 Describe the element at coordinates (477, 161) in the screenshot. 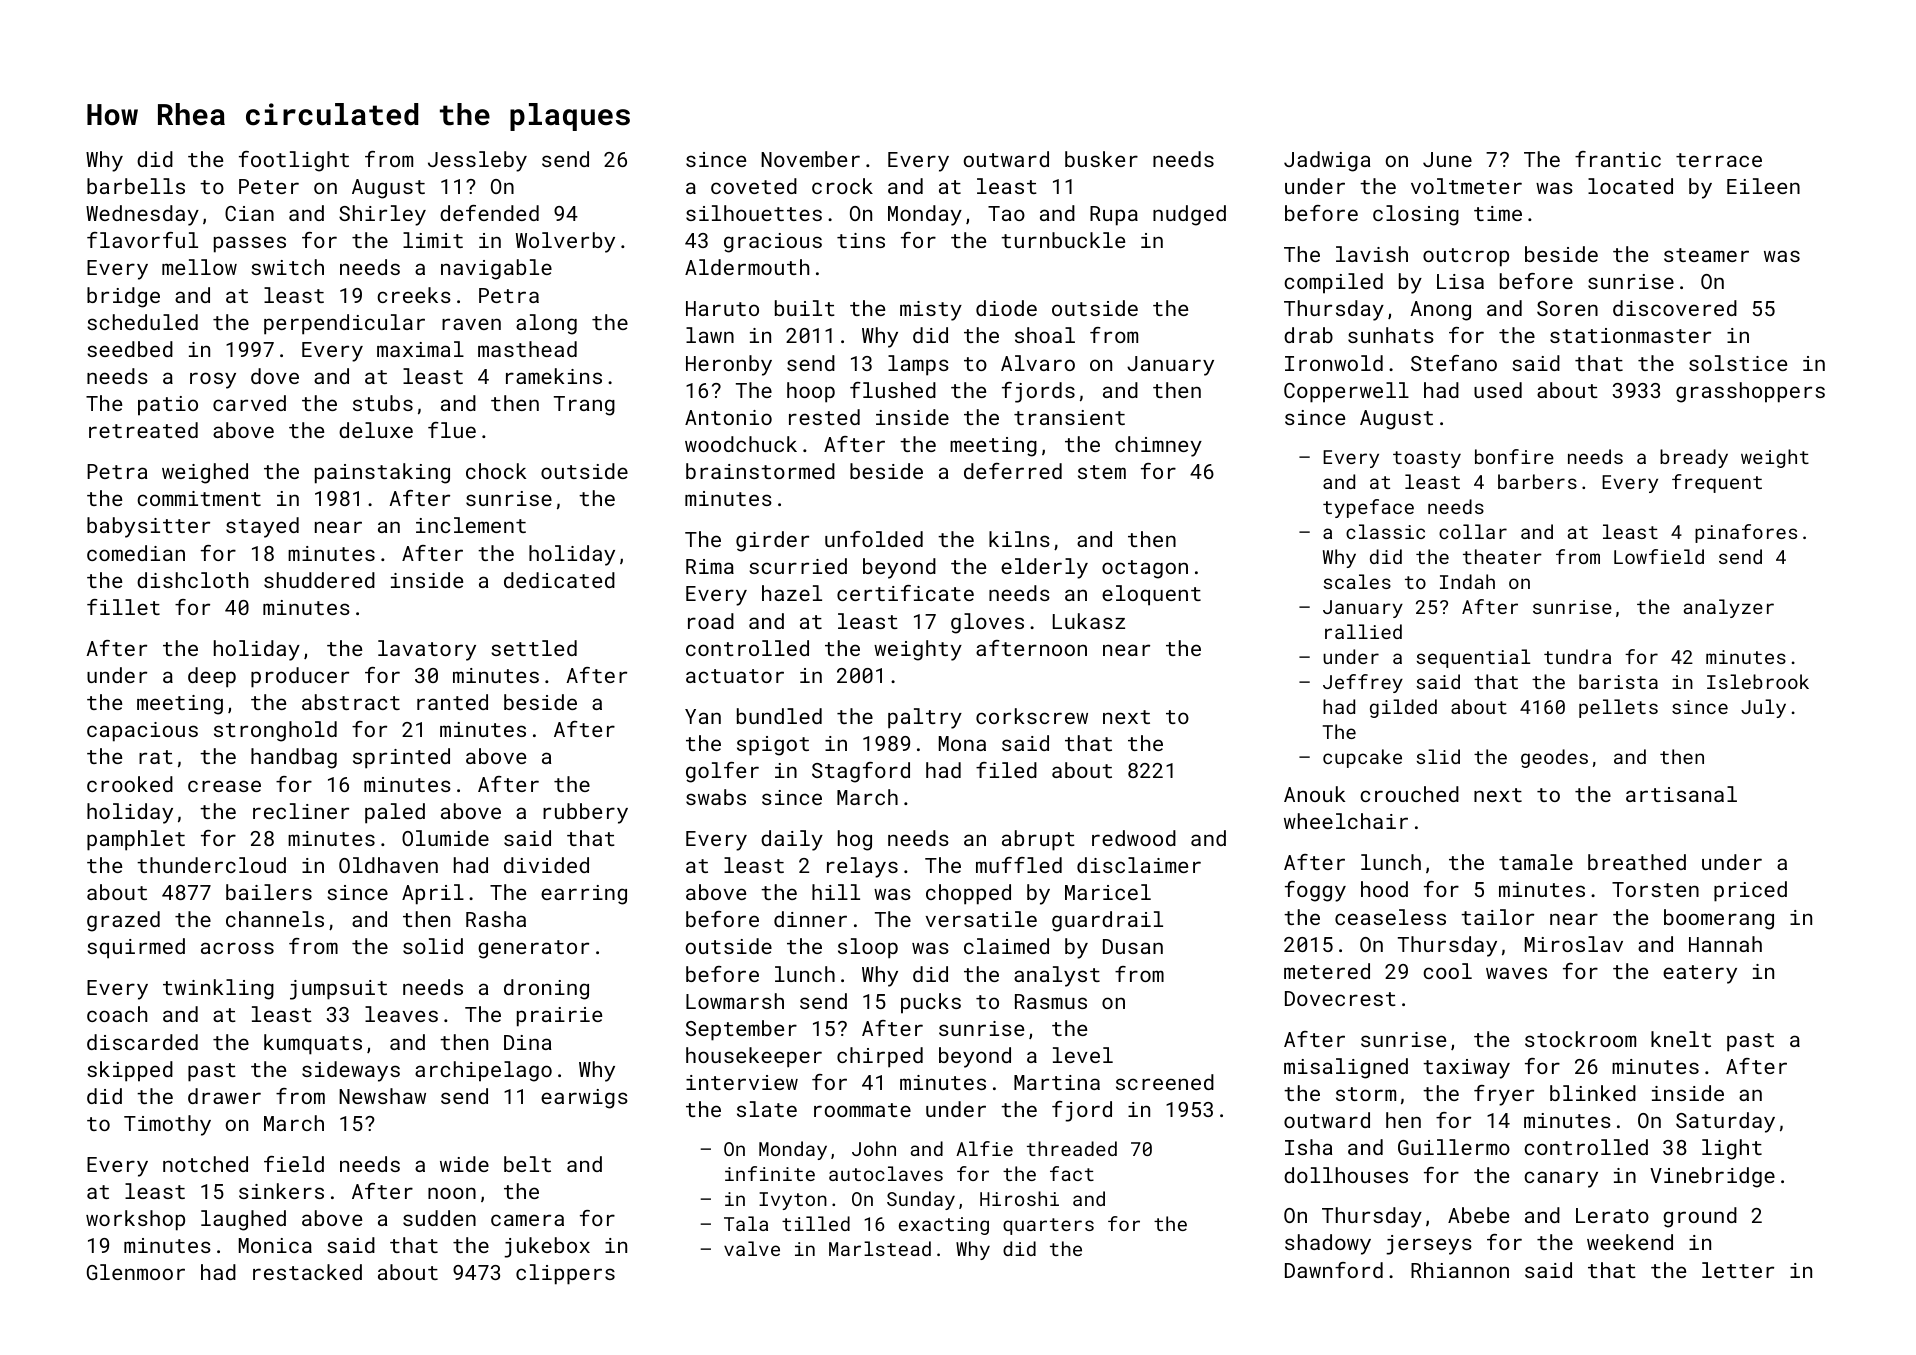

I see `Jessleby` at that location.
